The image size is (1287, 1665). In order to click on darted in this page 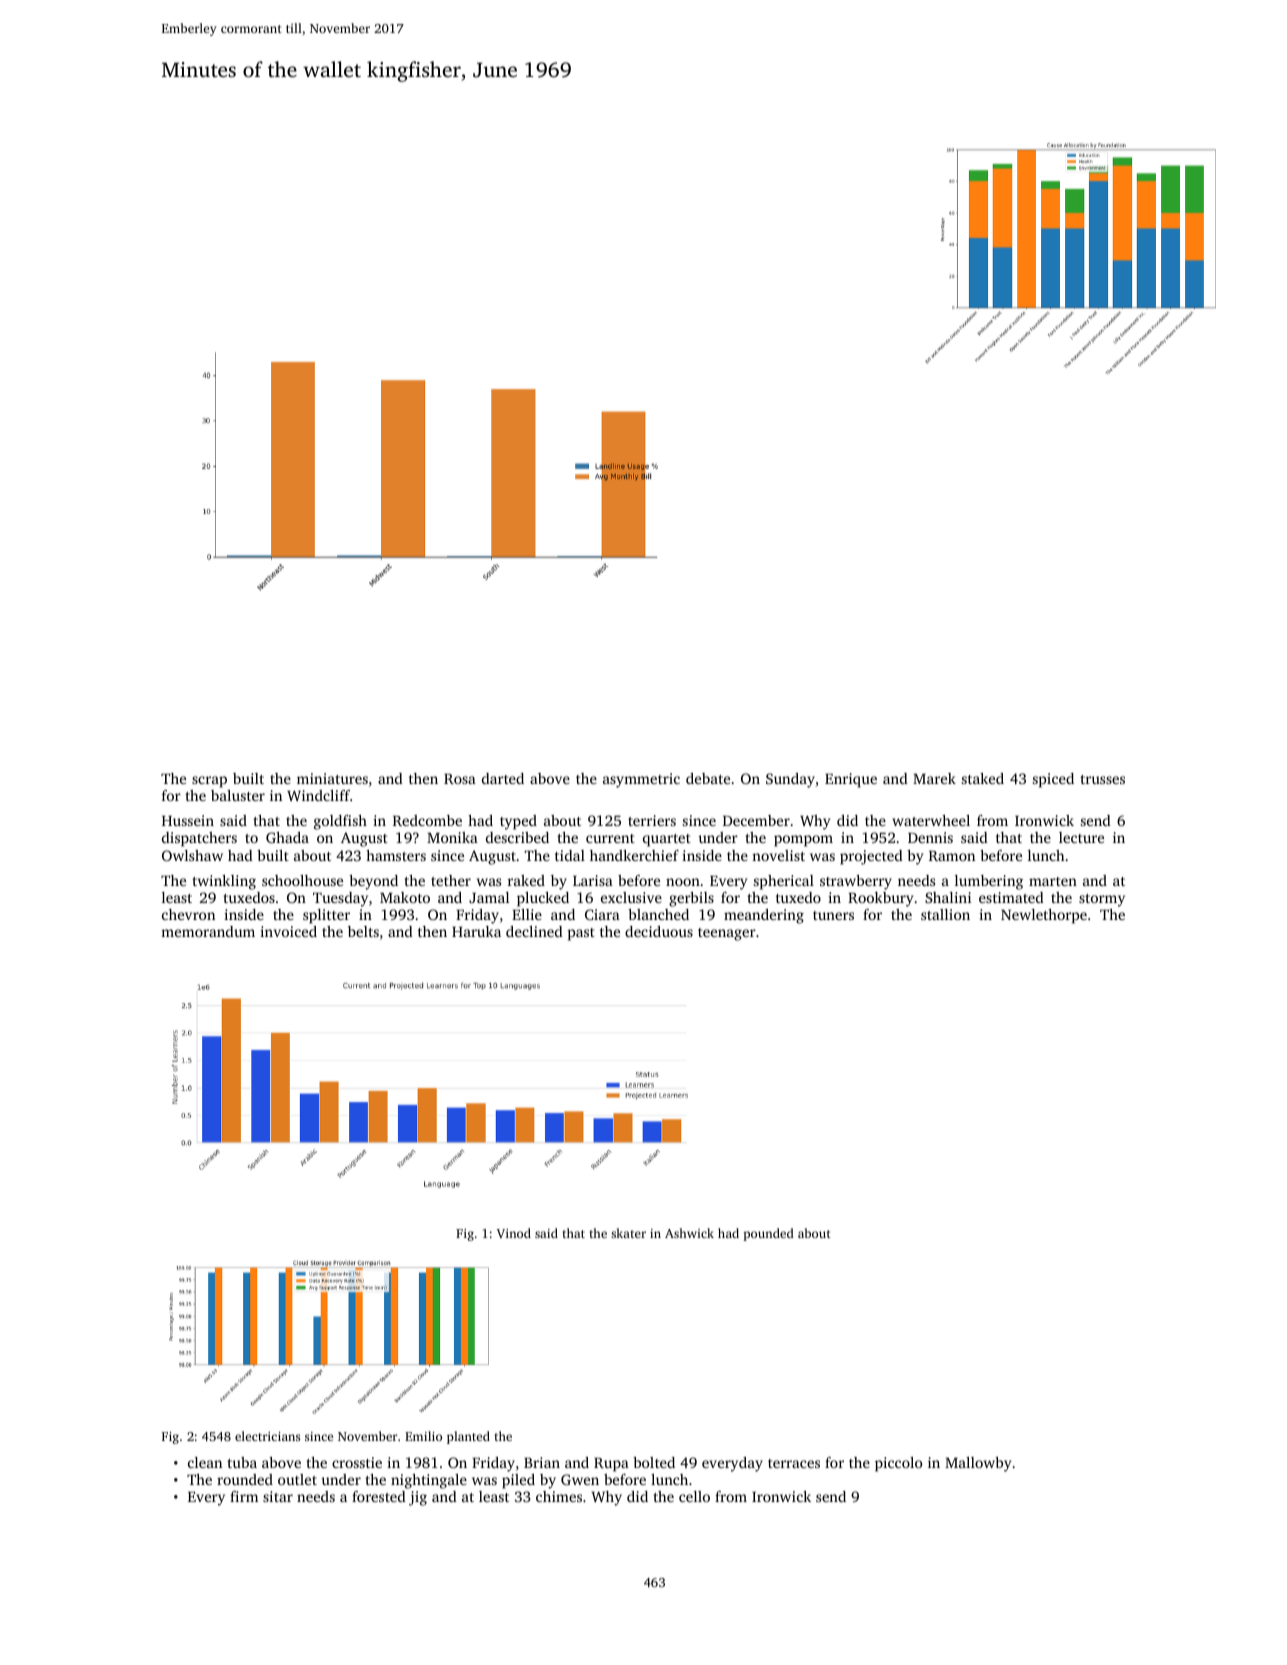, I will do `click(503, 778)`.
